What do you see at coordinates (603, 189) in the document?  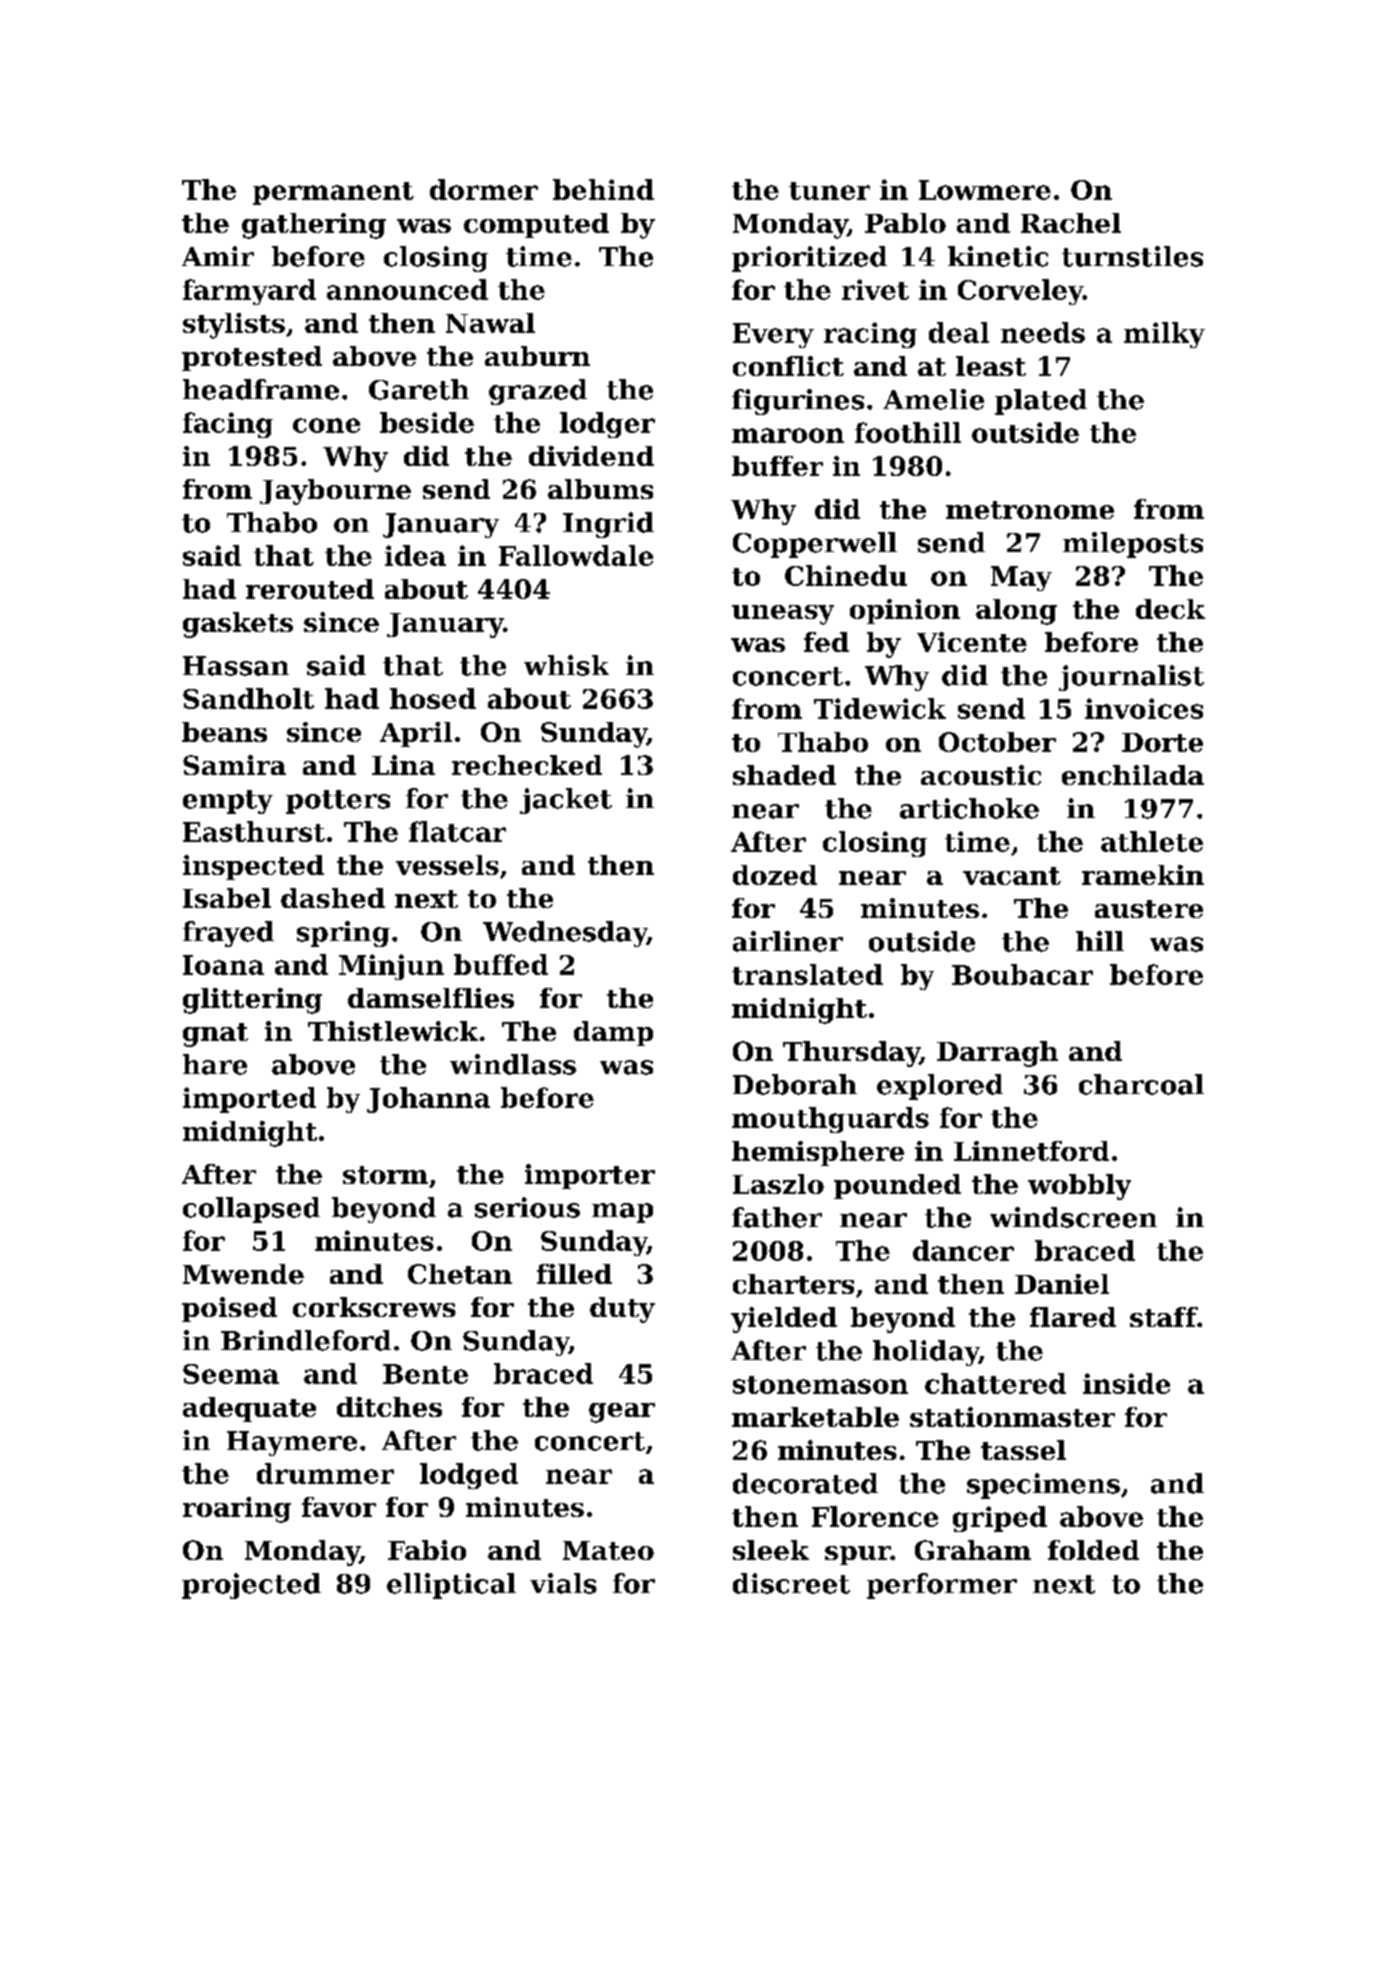 I see `behind` at bounding box center [603, 189].
